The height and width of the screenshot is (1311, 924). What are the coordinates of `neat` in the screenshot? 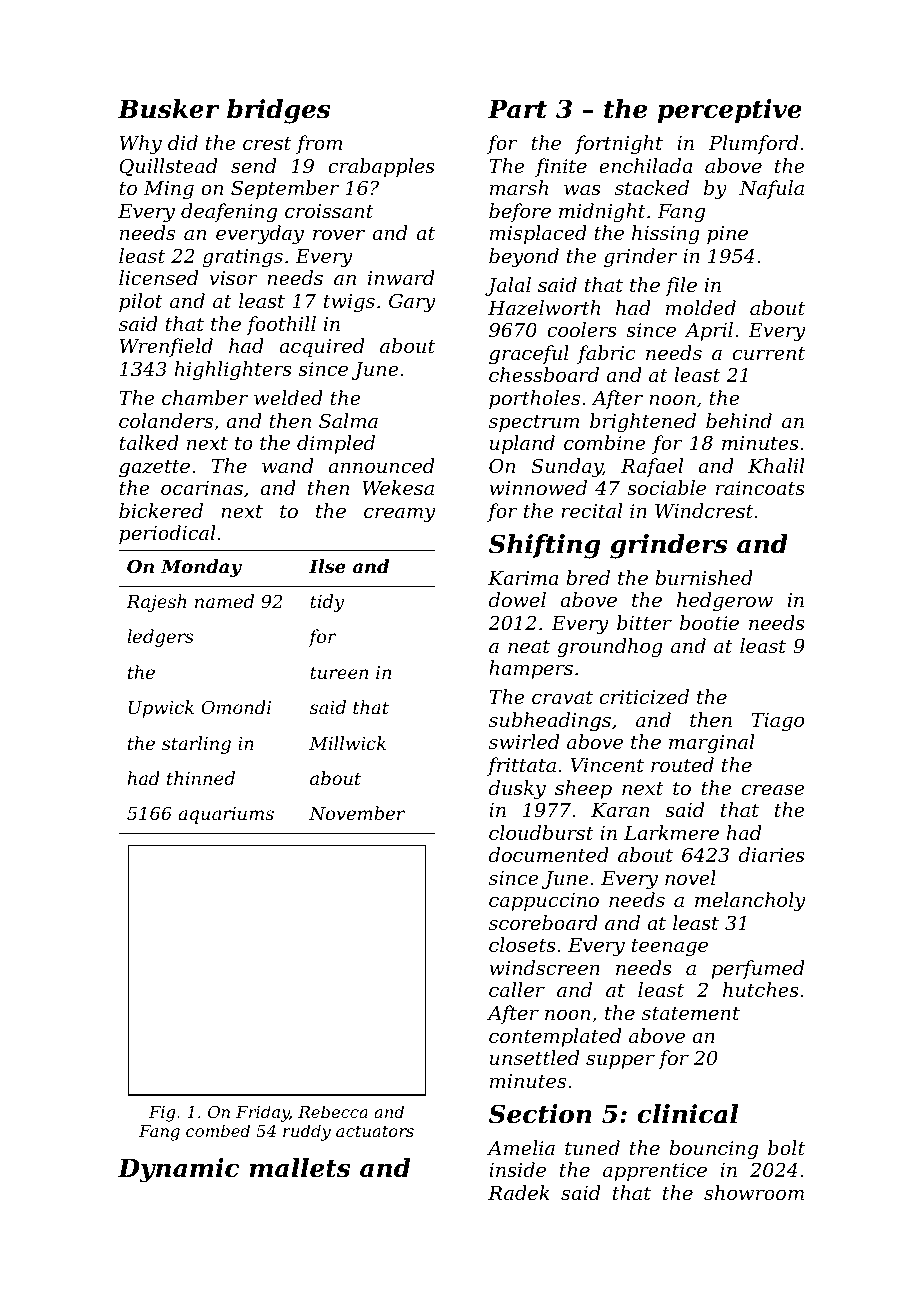 It's located at (529, 646).
